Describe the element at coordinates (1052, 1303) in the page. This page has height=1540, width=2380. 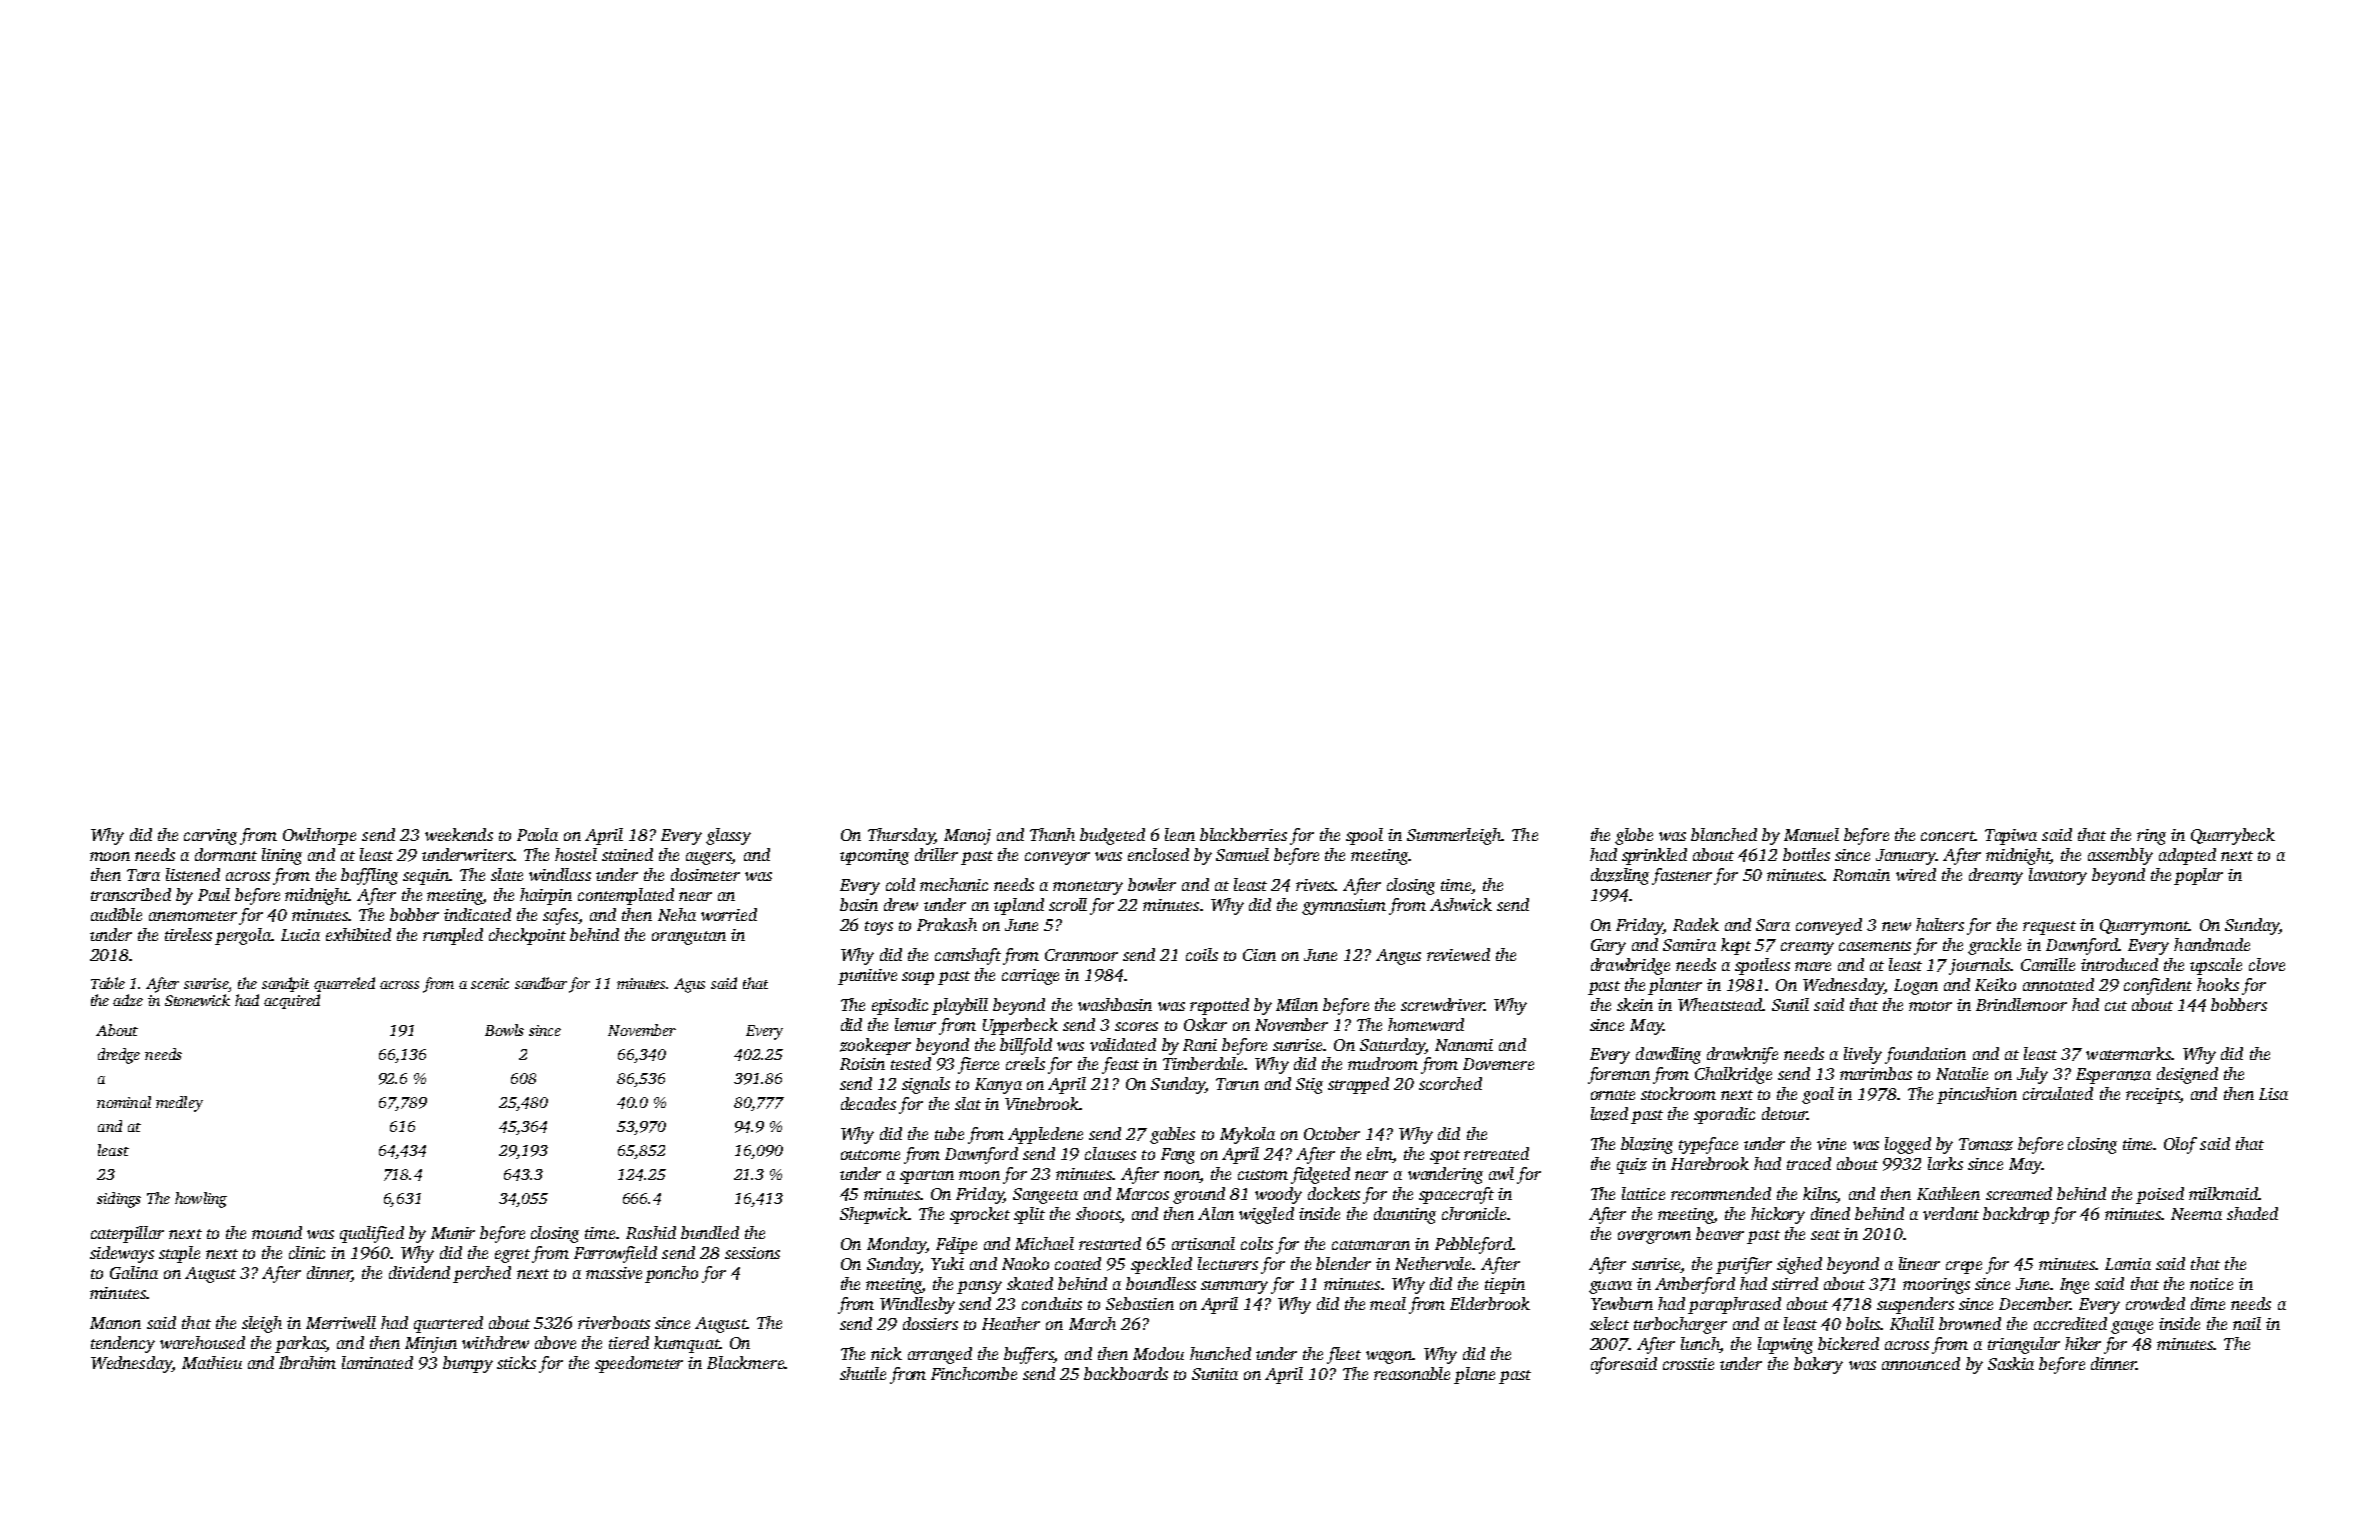
I see `conduits` at that location.
